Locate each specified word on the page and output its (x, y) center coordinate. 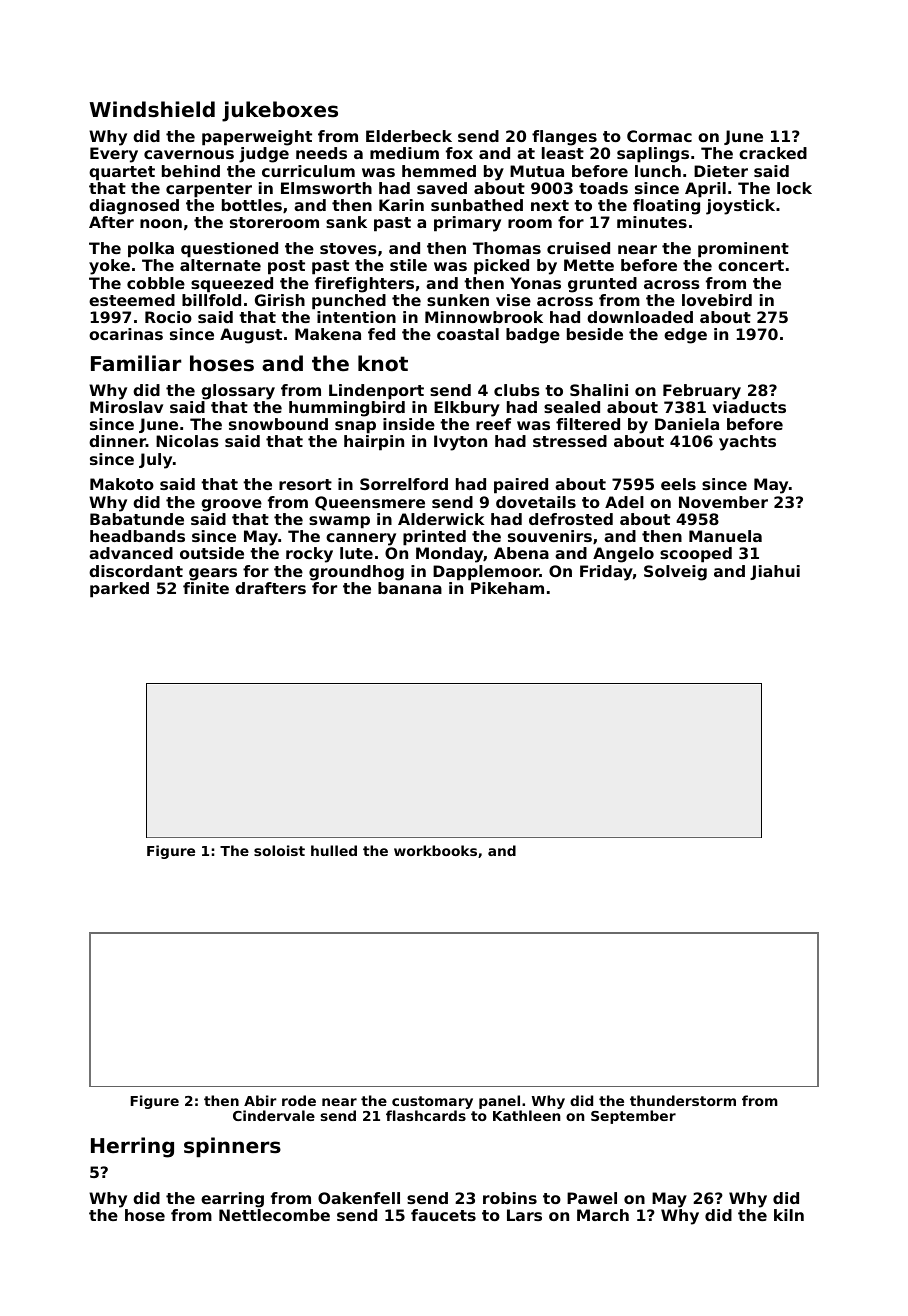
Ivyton (460, 443)
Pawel (592, 1198)
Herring (132, 1147)
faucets (443, 1215)
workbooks (435, 850)
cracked (773, 153)
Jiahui (775, 572)
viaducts (749, 407)
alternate (220, 265)
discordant (136, 571)
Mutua (537, 171)
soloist (279, 850)
